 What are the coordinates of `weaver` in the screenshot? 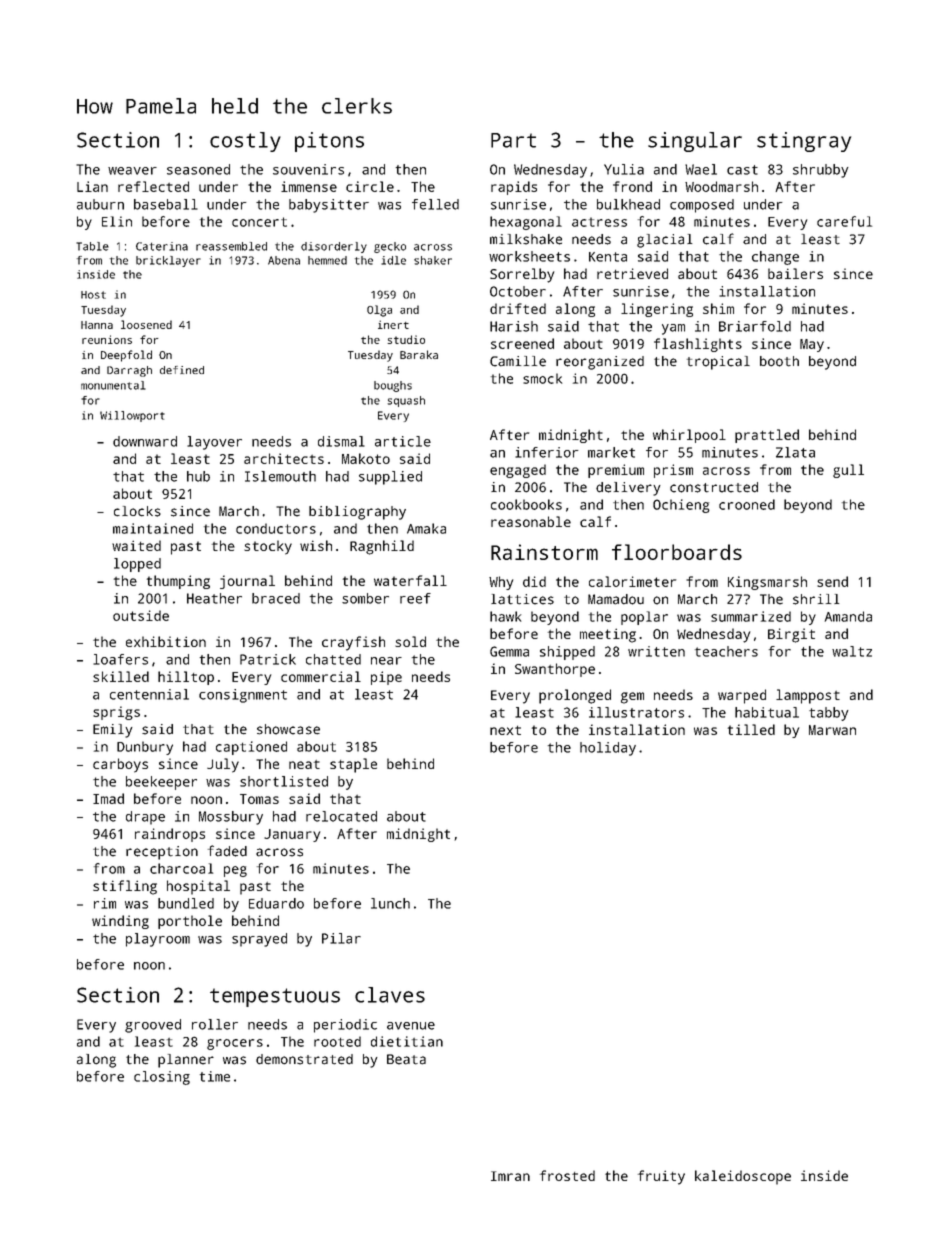 It's located at (132, 171).
